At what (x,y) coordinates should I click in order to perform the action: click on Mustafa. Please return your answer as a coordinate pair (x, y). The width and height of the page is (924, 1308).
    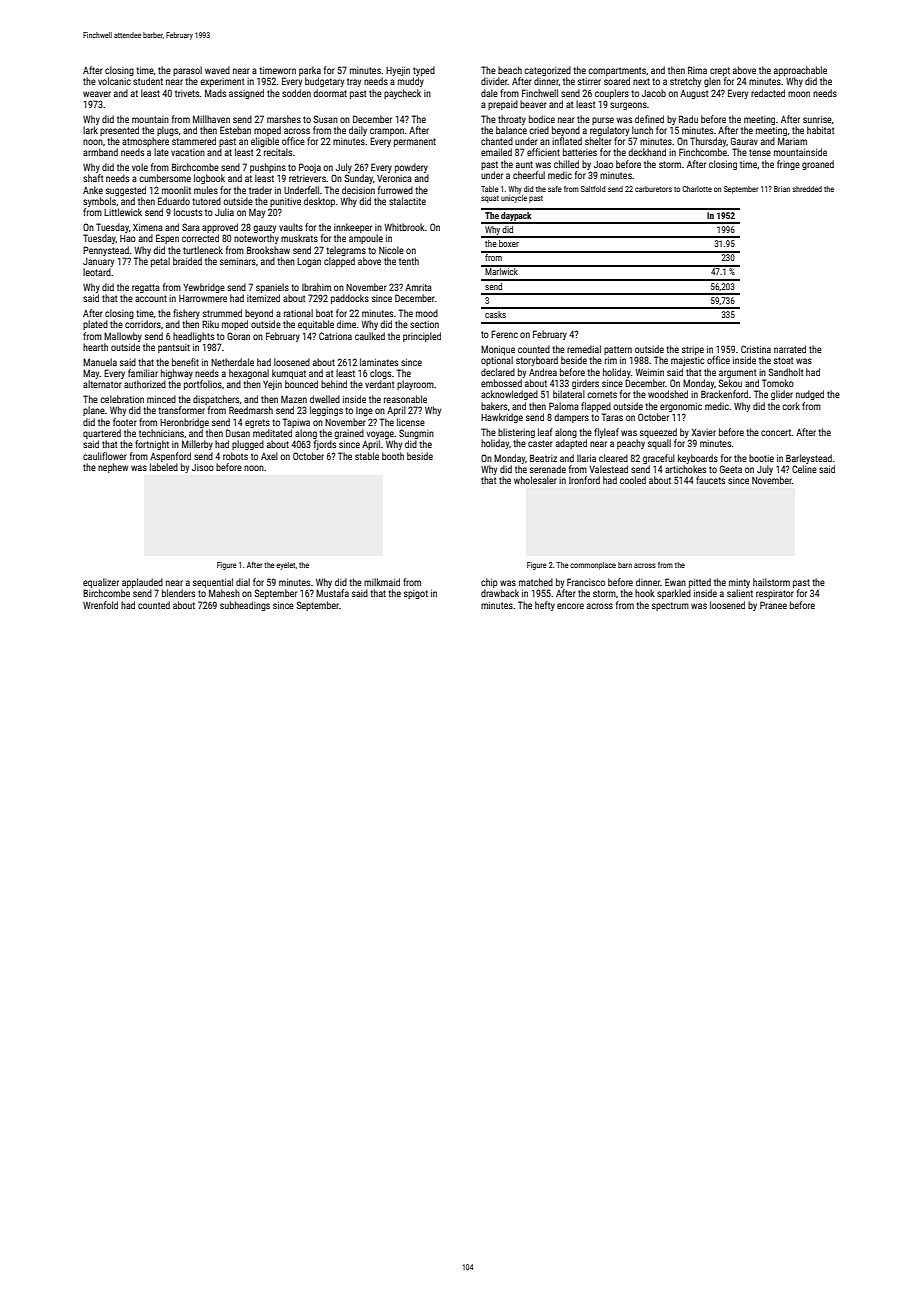
    Looking at the image, I should click on (332, 593).
